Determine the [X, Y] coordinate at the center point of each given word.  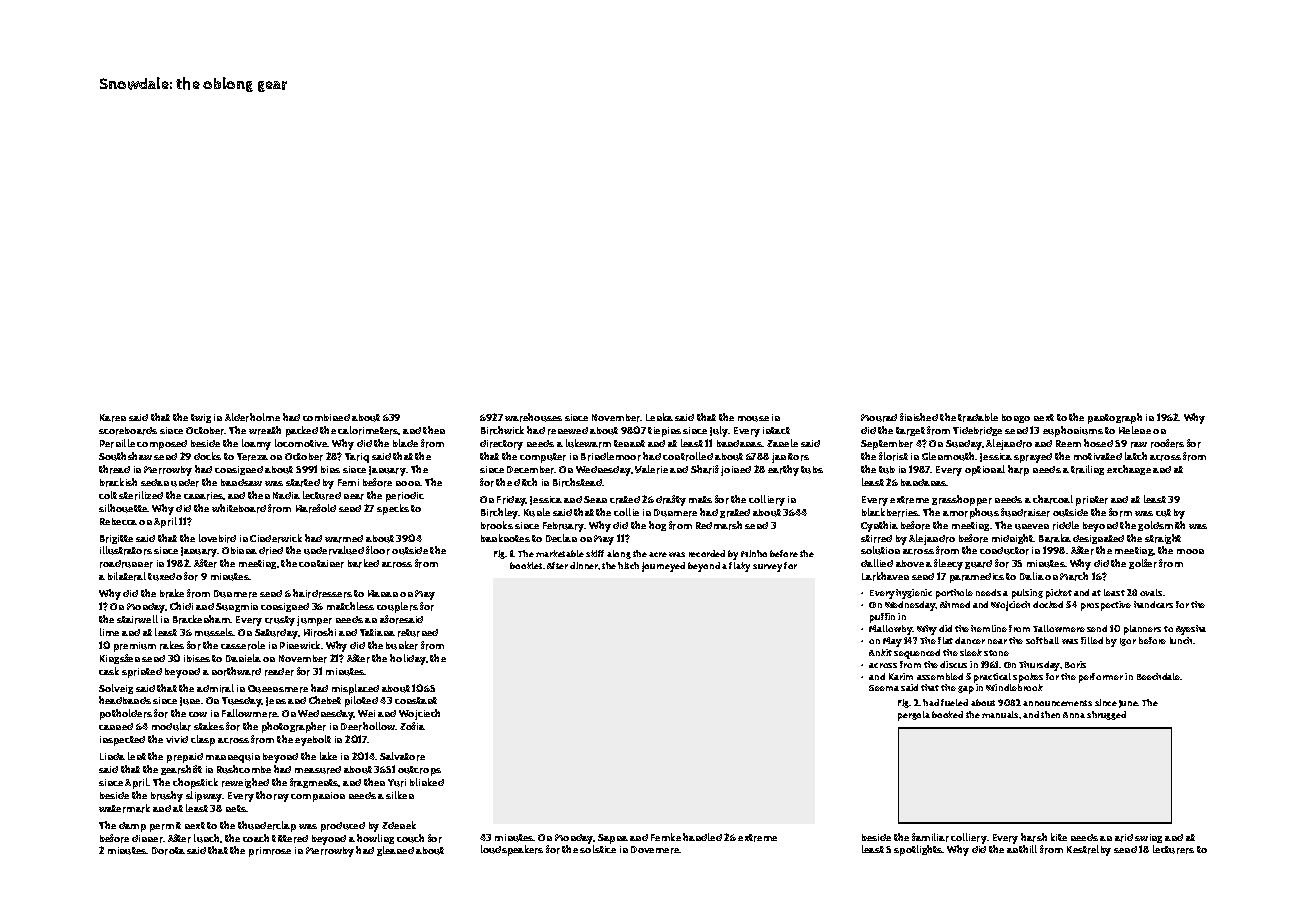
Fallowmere [250, 713]
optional [985, 470]
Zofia [412, 726]
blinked [427, 782]
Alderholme [252, 417]
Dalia [1032, 576]
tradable [978, 417]
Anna [1074, 715]
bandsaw [241, 482]
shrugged [1106, 715]
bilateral [127, 576]
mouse [753, 419]
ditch [525, 482]
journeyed [663, 567]
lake [328, 756]
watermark [124, 808]
